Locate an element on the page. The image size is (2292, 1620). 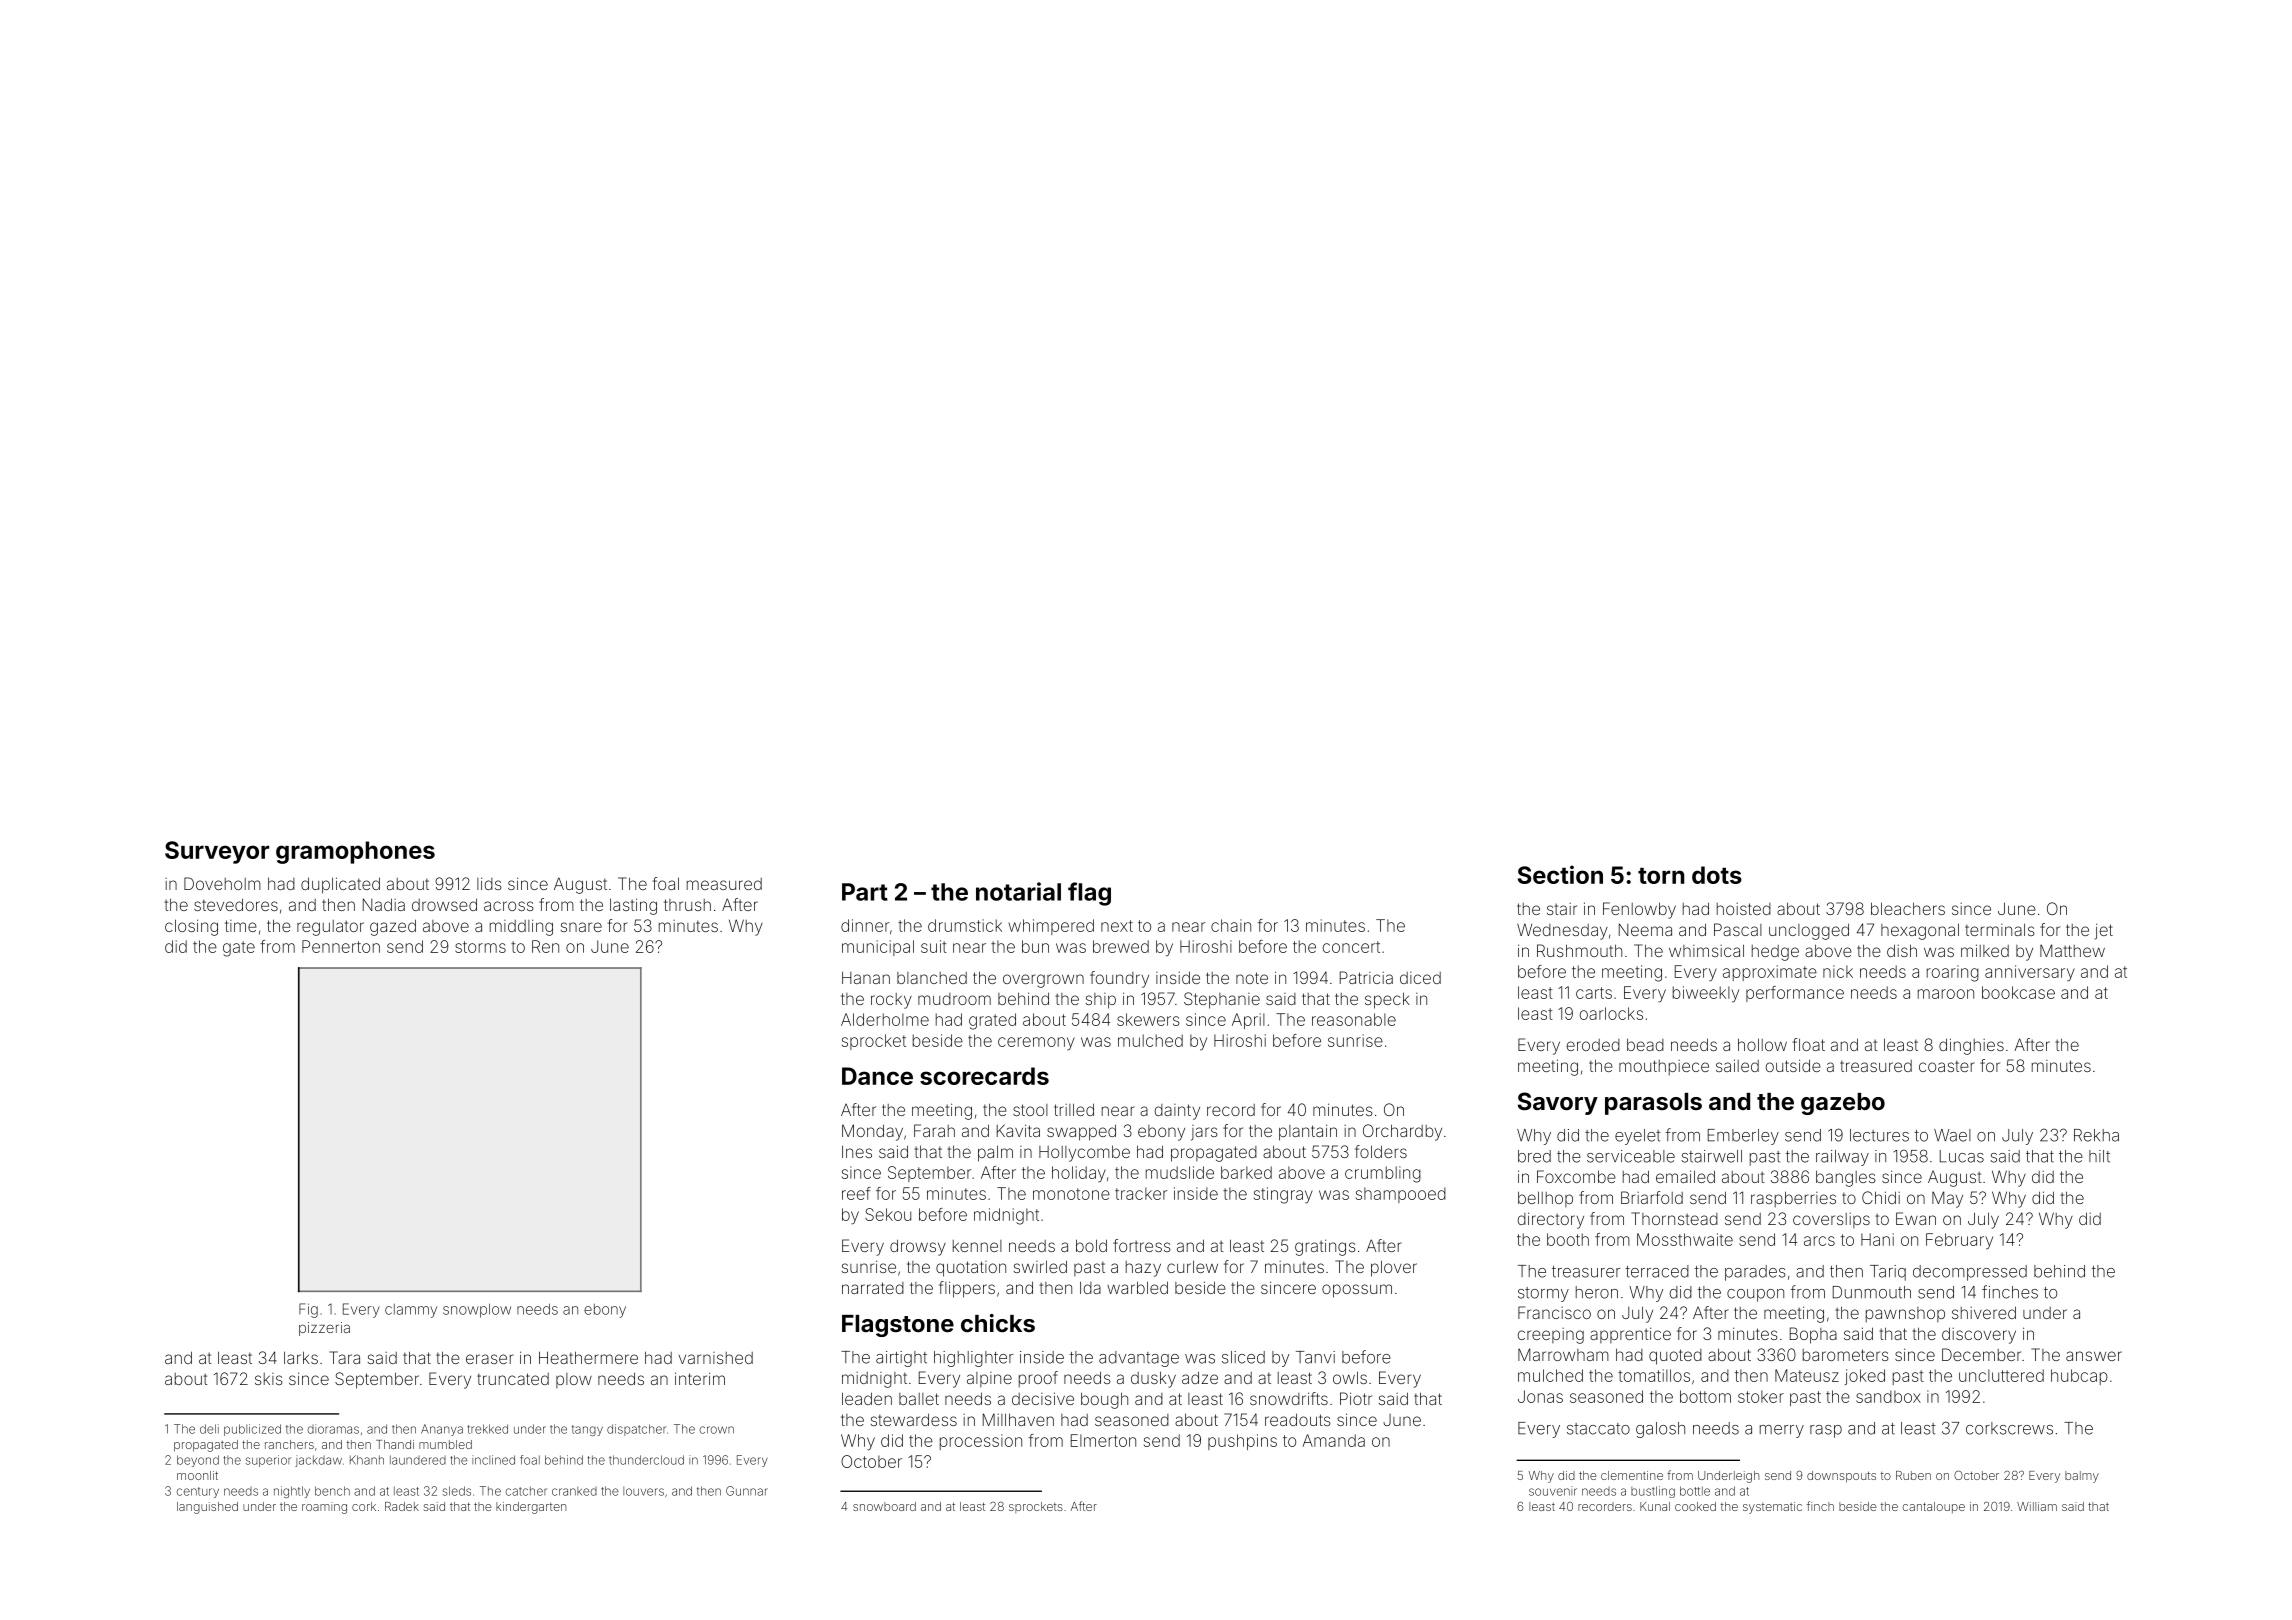
Ines is located at coordinates (857, 1151).
